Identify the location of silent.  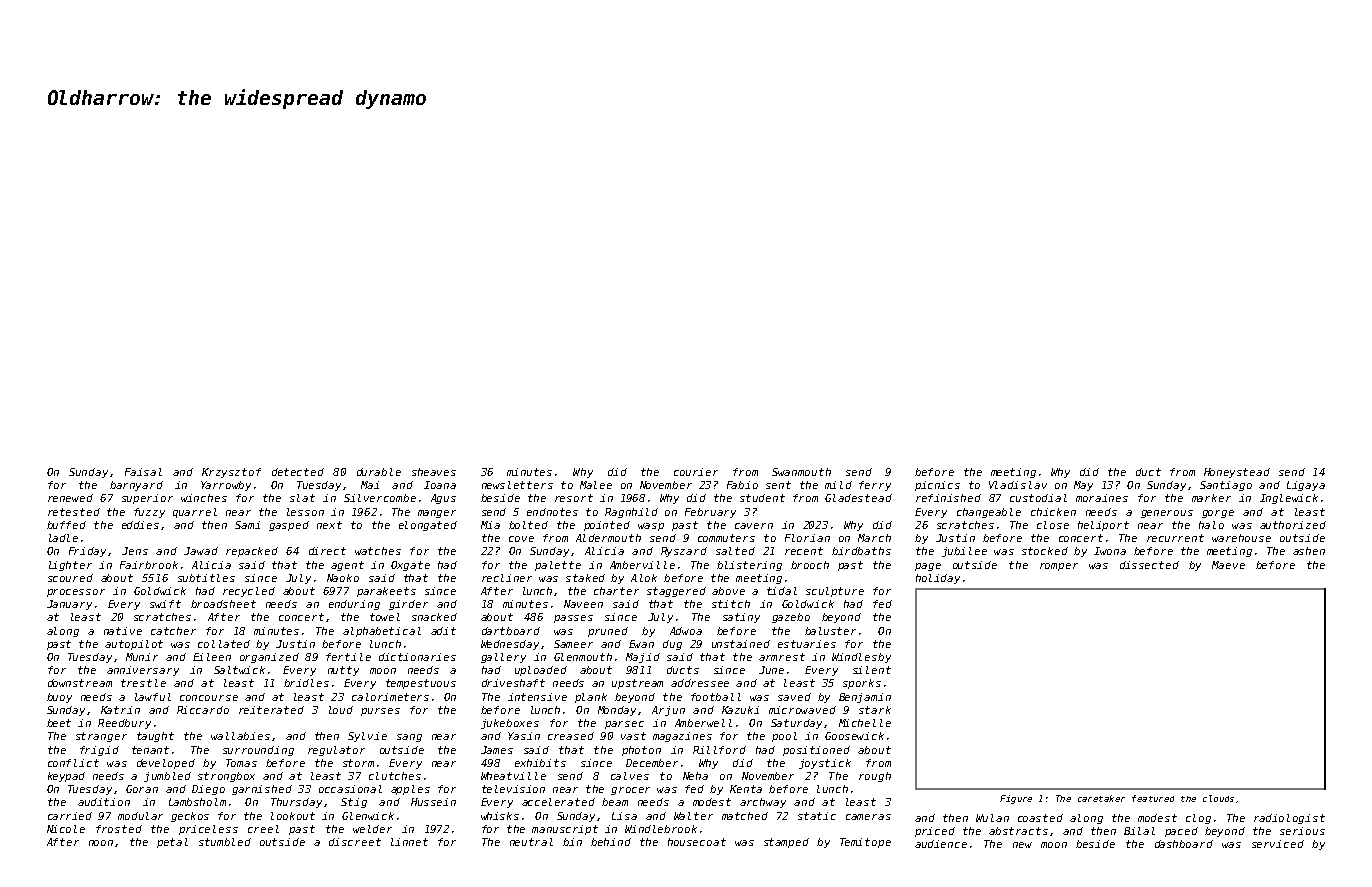
(872, 670).
